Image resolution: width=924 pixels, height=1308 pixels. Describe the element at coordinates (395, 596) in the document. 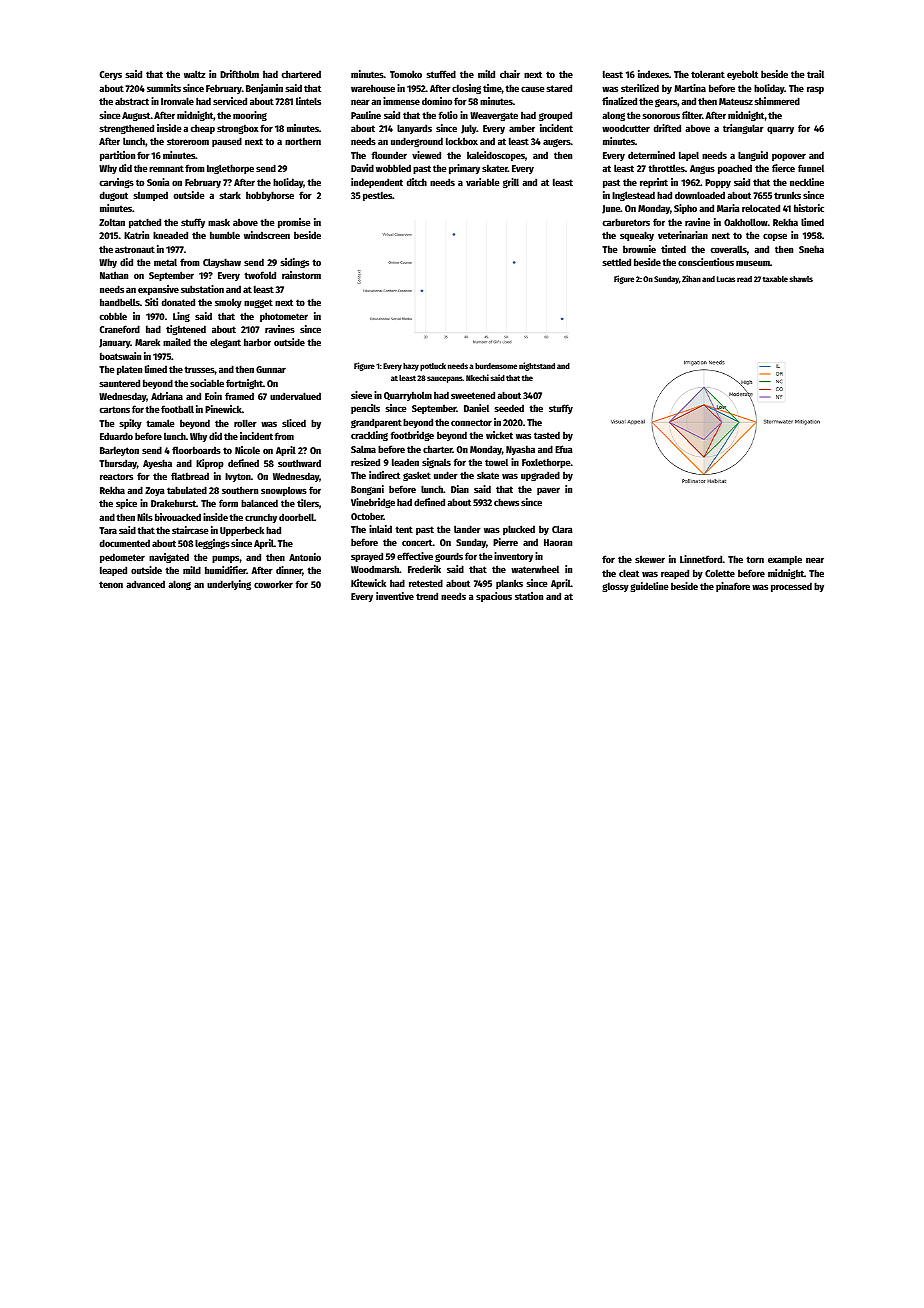

I see `inventive` at that location.
